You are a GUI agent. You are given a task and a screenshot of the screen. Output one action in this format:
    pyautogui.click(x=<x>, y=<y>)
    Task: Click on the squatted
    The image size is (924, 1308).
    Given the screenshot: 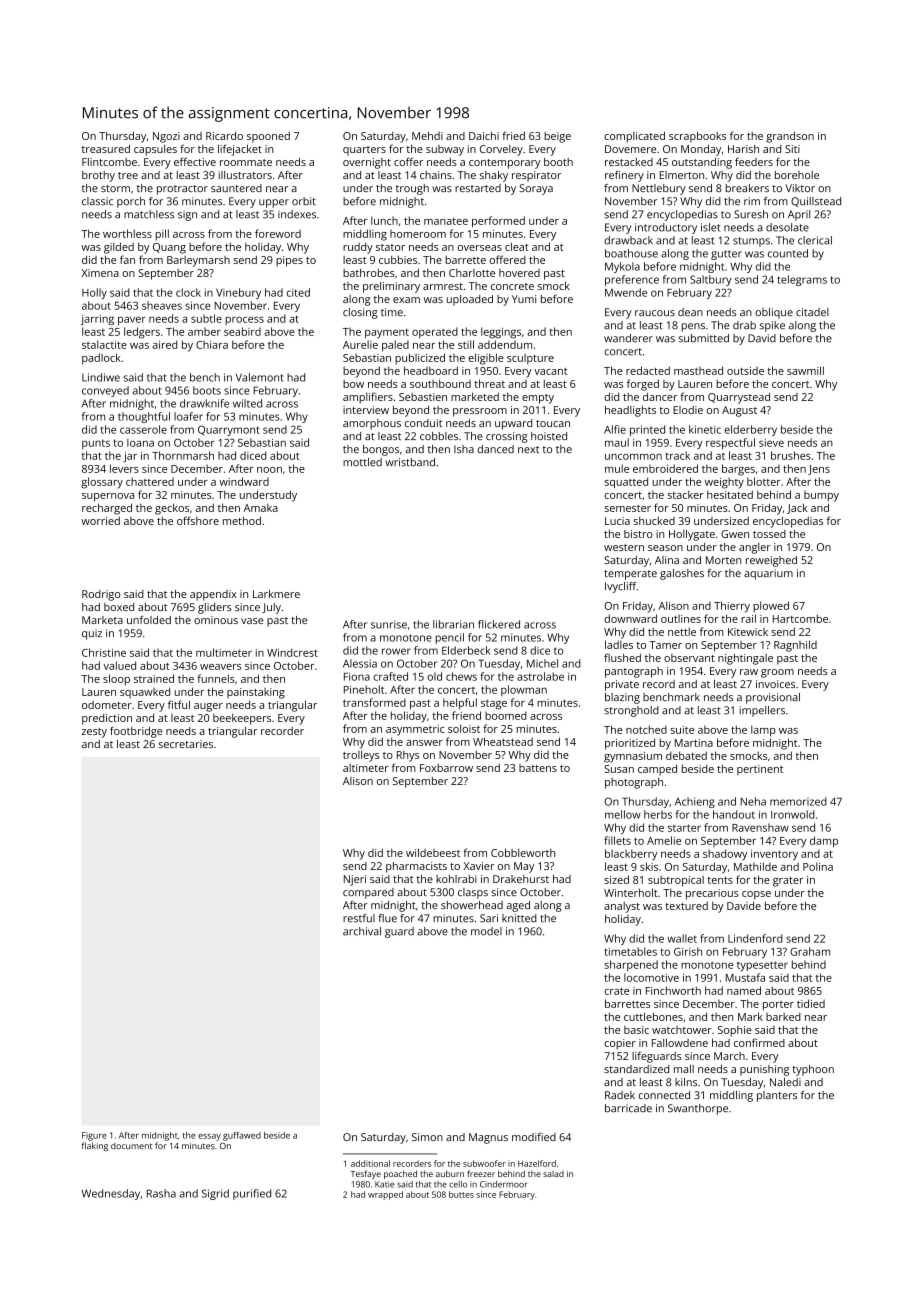 What is the action you would take?
    pyautogui.click(x=626, y=483)
